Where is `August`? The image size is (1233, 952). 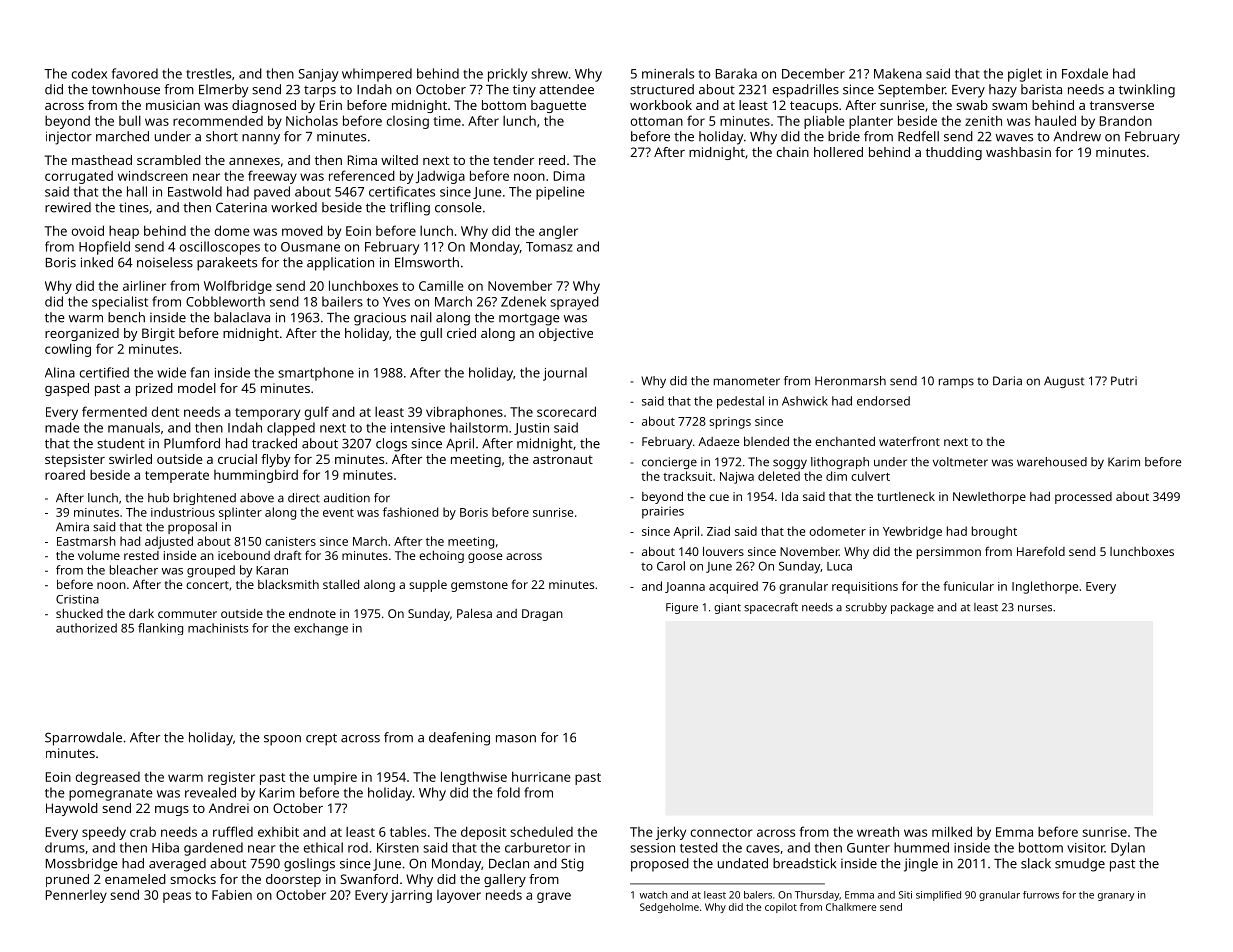 August is located at coordinates (1064, 382).
